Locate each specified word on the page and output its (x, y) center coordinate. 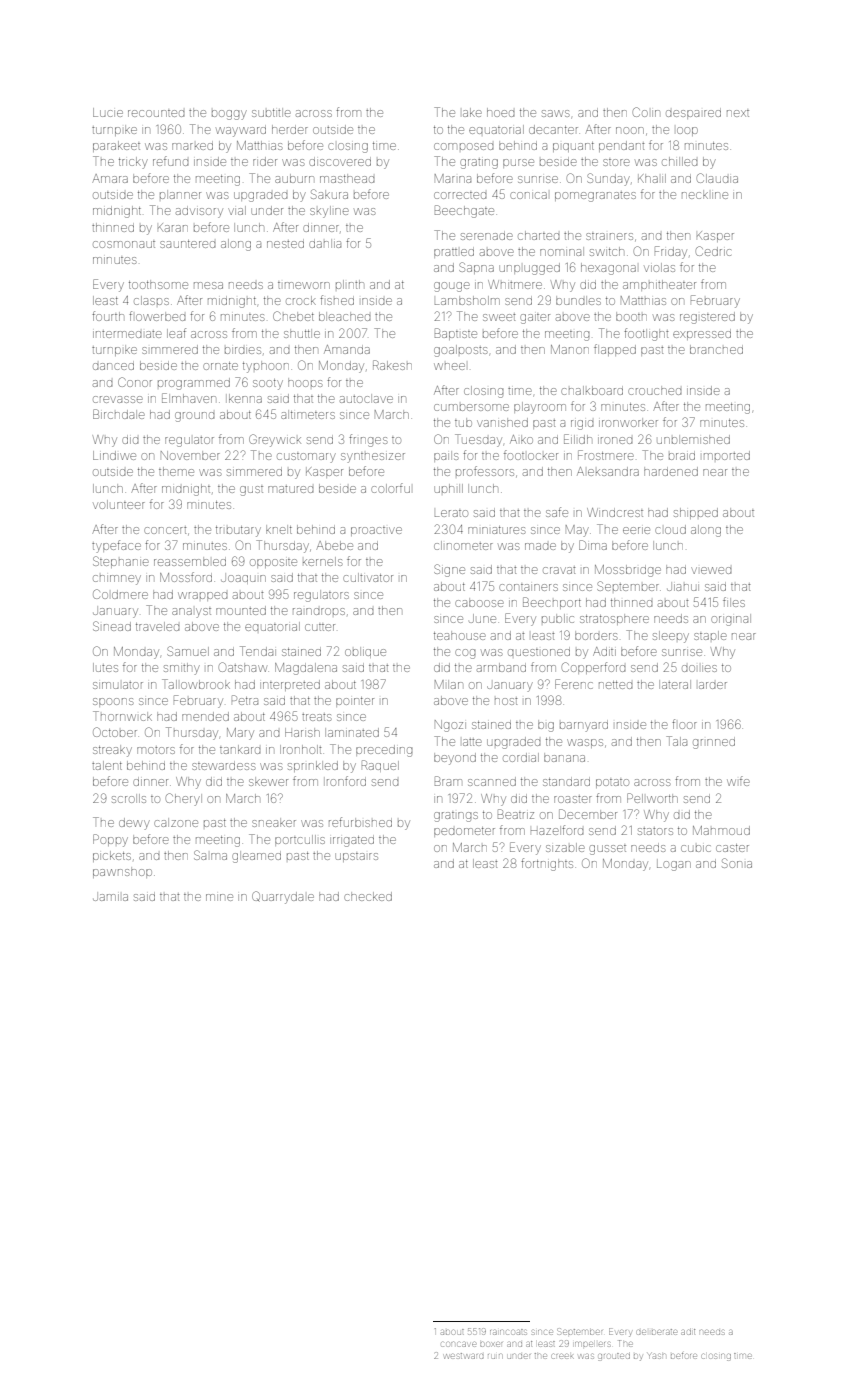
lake (472, 112)
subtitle (271, 112)
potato (612, 783)
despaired (693, 113)
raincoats (508, 1332)
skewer (268, 781)
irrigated (352, 841)
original (731, 620)
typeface (116, 546)
